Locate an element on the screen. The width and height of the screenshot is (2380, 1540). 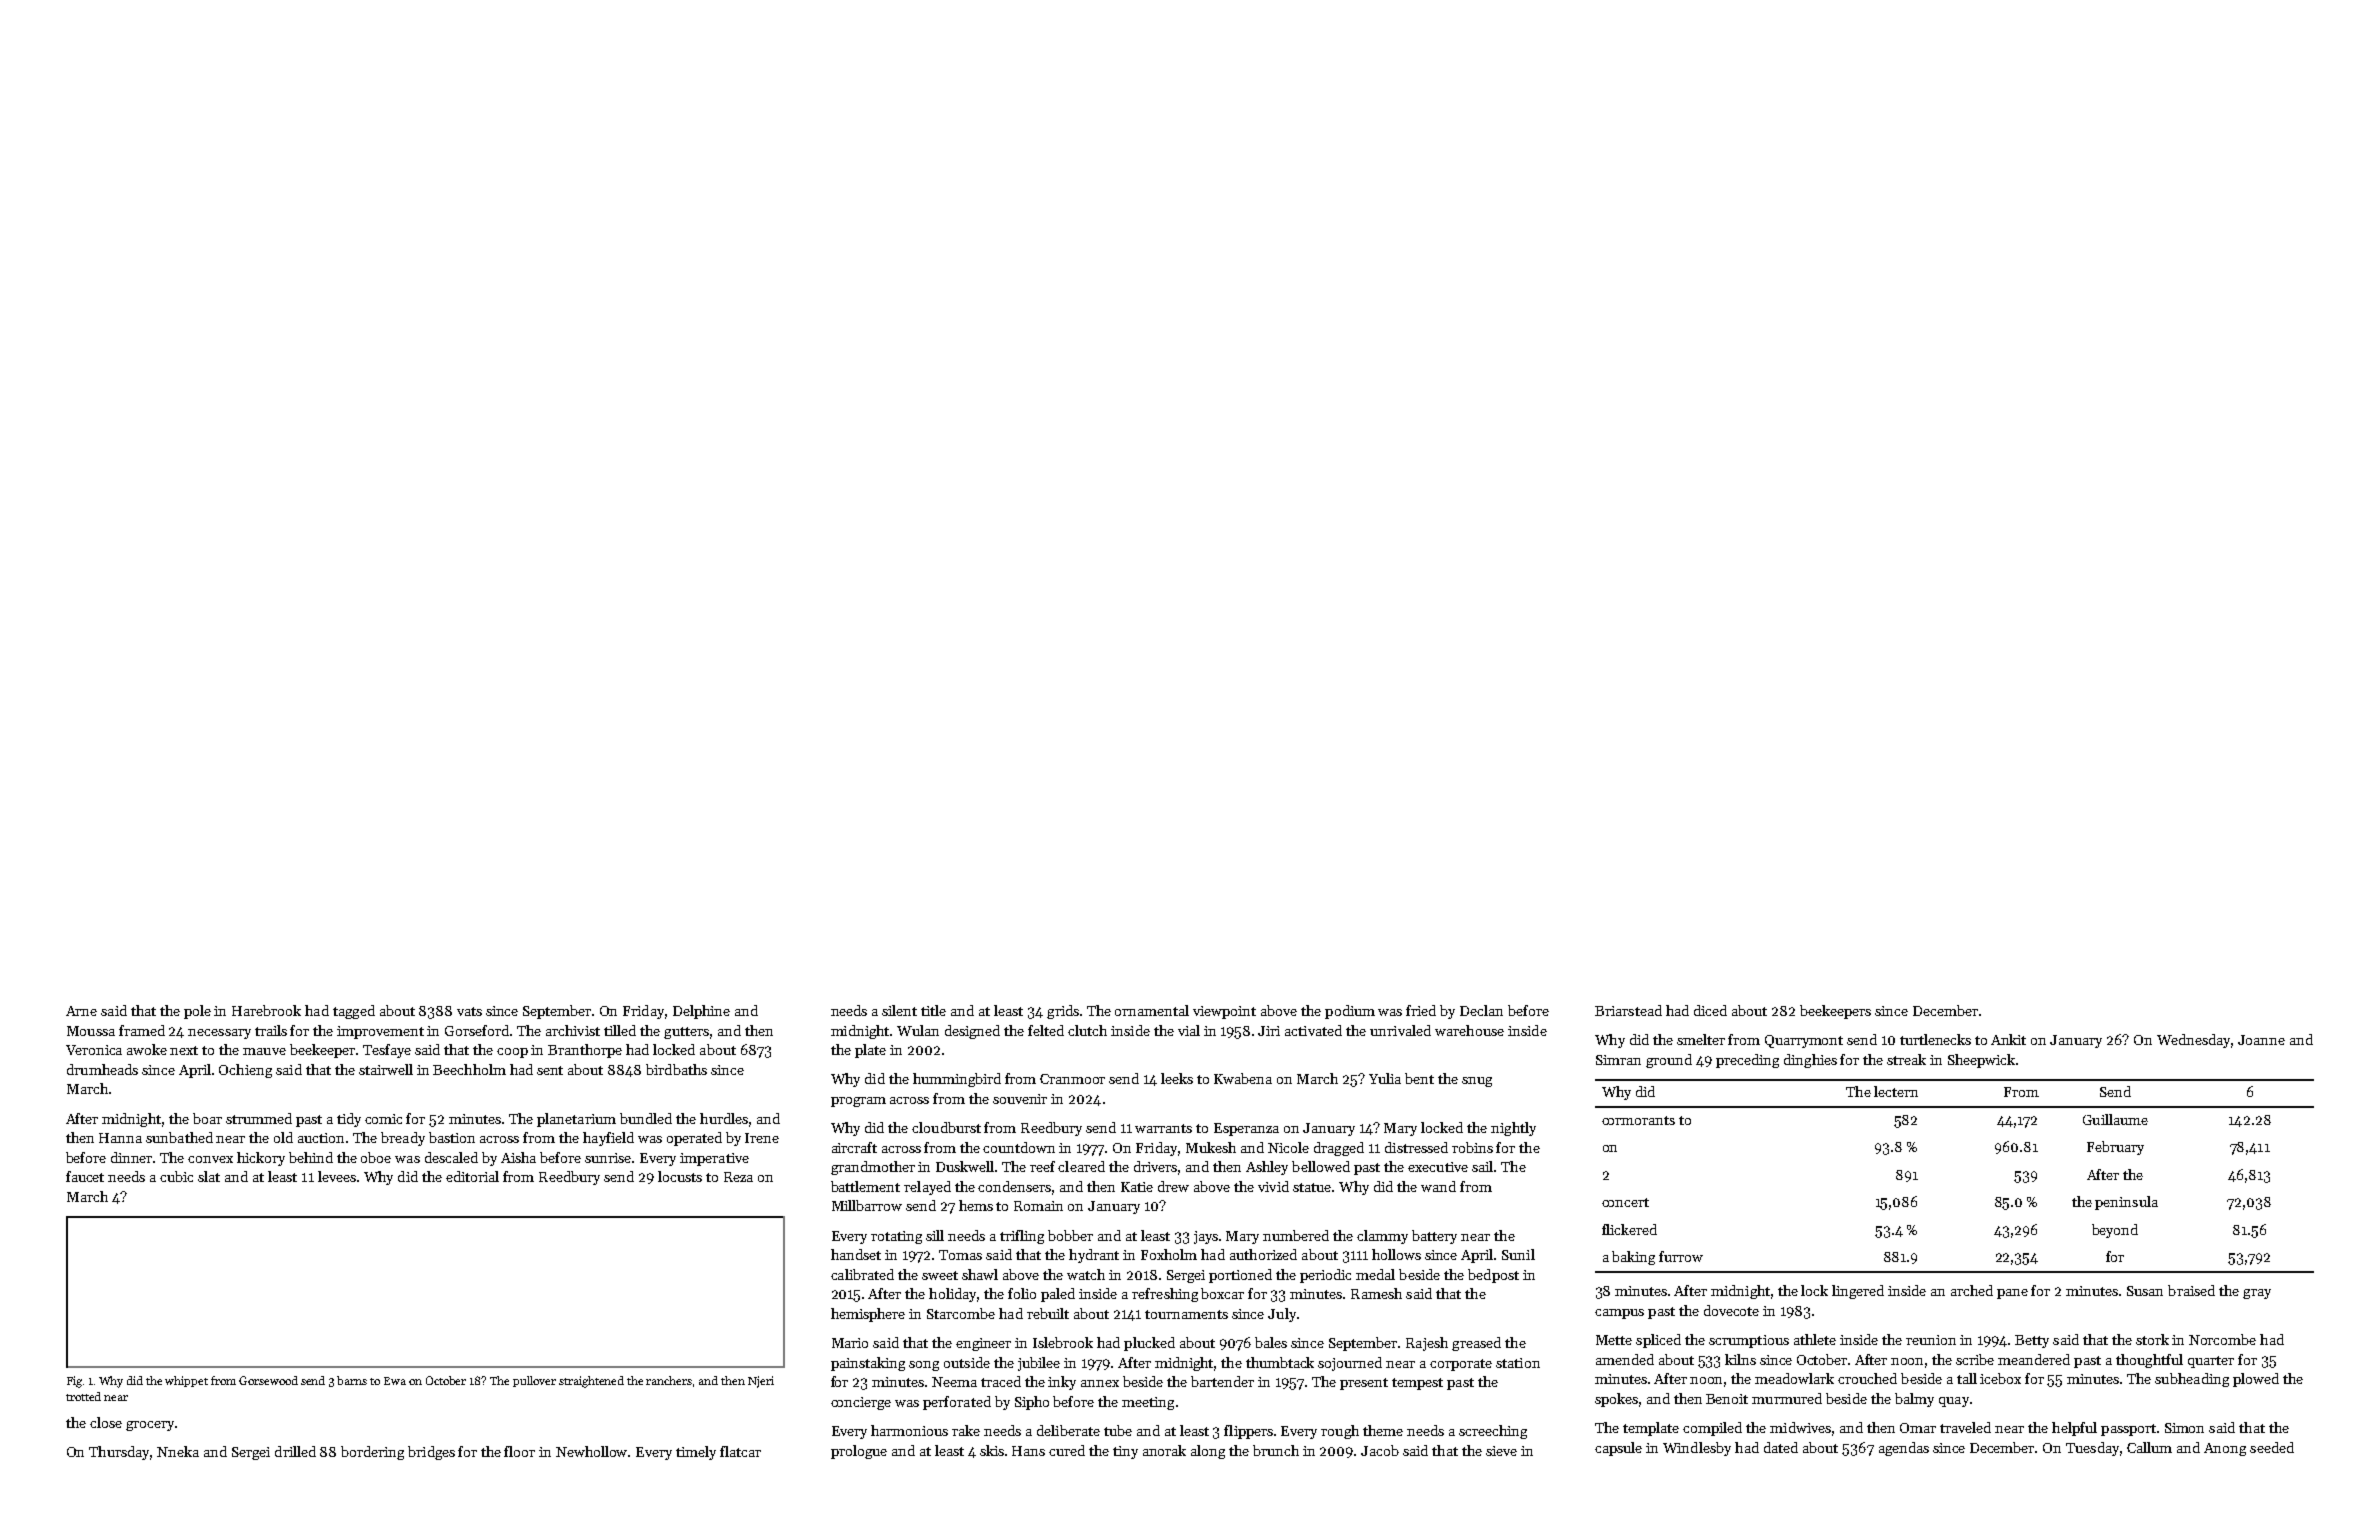
Joanne is located at coordinates (2261, 1040).
